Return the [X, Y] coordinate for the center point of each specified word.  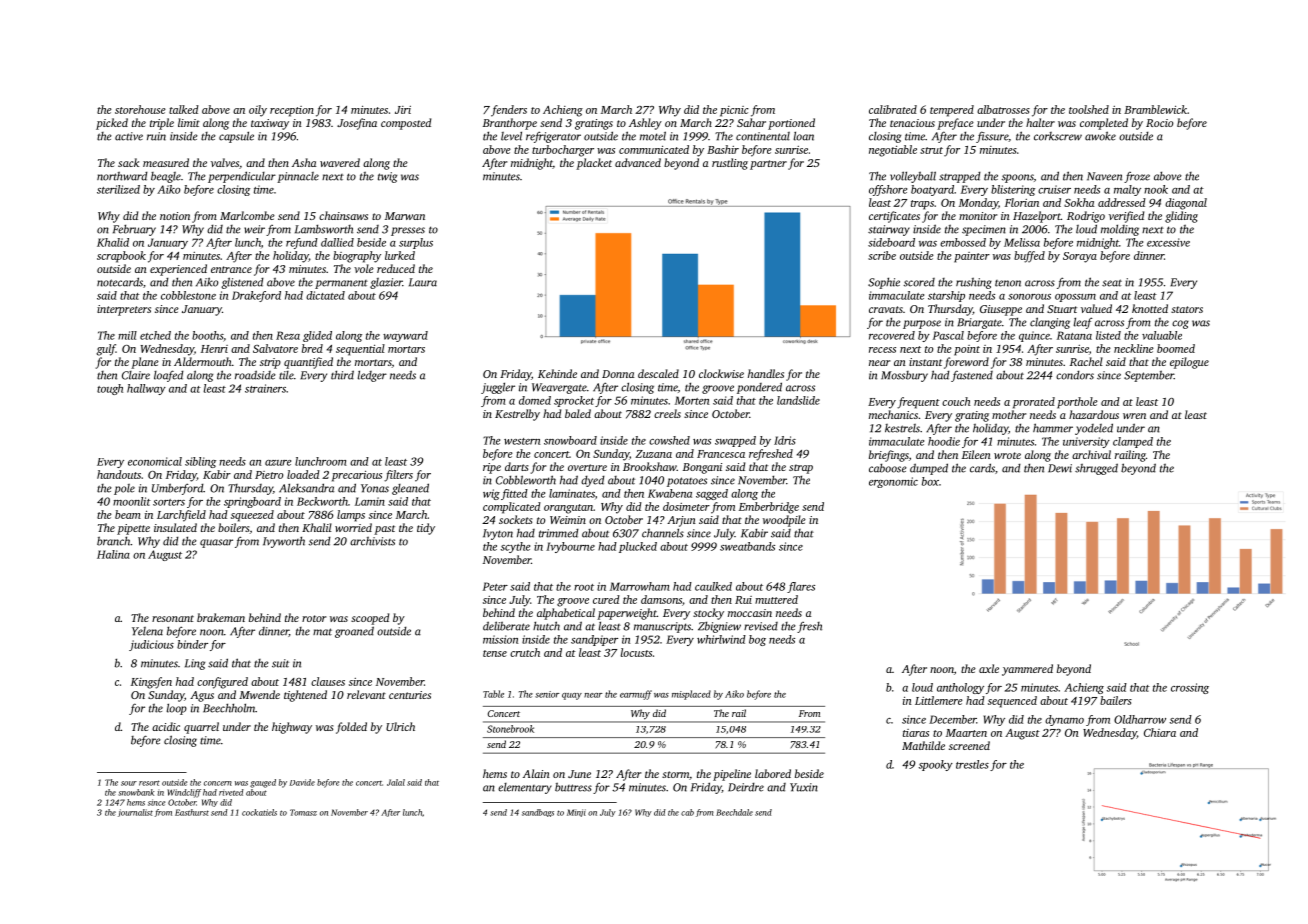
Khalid [113, 242]
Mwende [259, 694]
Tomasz [303, 812]
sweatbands [747, 546]
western [522, 441]
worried [353, 527]
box [930, 481]
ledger [372, 376]
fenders [509, 111]
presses [408, 231]
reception [292, 111]
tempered [952, 111]
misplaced [691, 695]
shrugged [1096, 469]
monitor [978, 216]
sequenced [1012, 702]
